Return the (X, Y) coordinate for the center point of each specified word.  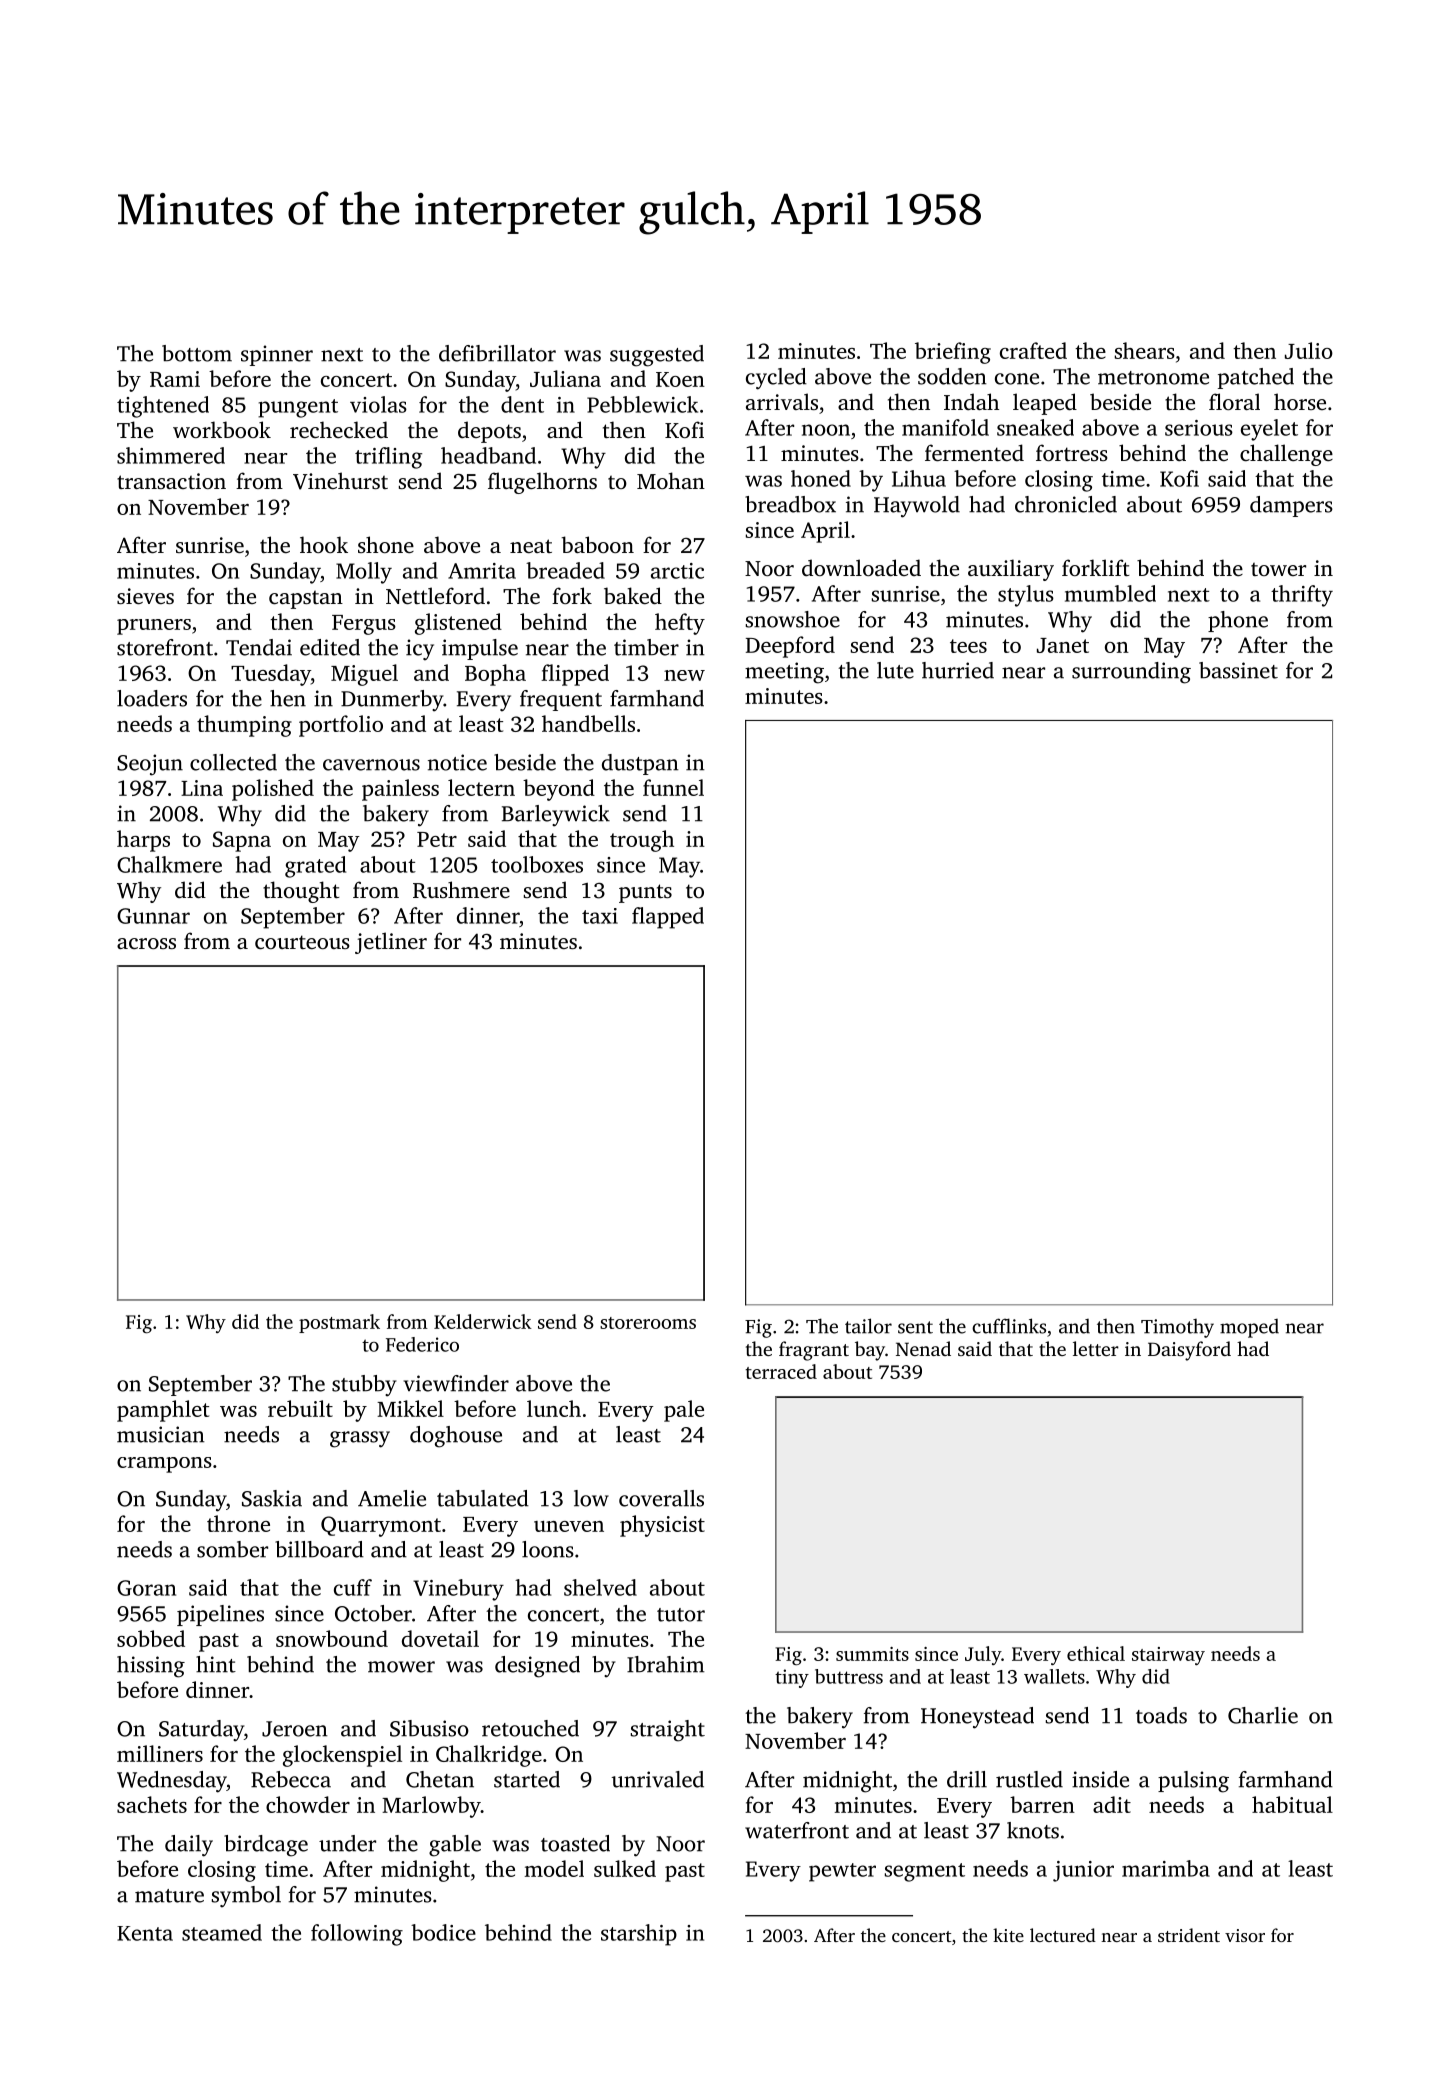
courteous (302, 942)
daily (189, 1846)
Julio (1309, 350)
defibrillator (497, 353)
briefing (953, 353)
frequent (561, 700)
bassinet (1238, 670)
